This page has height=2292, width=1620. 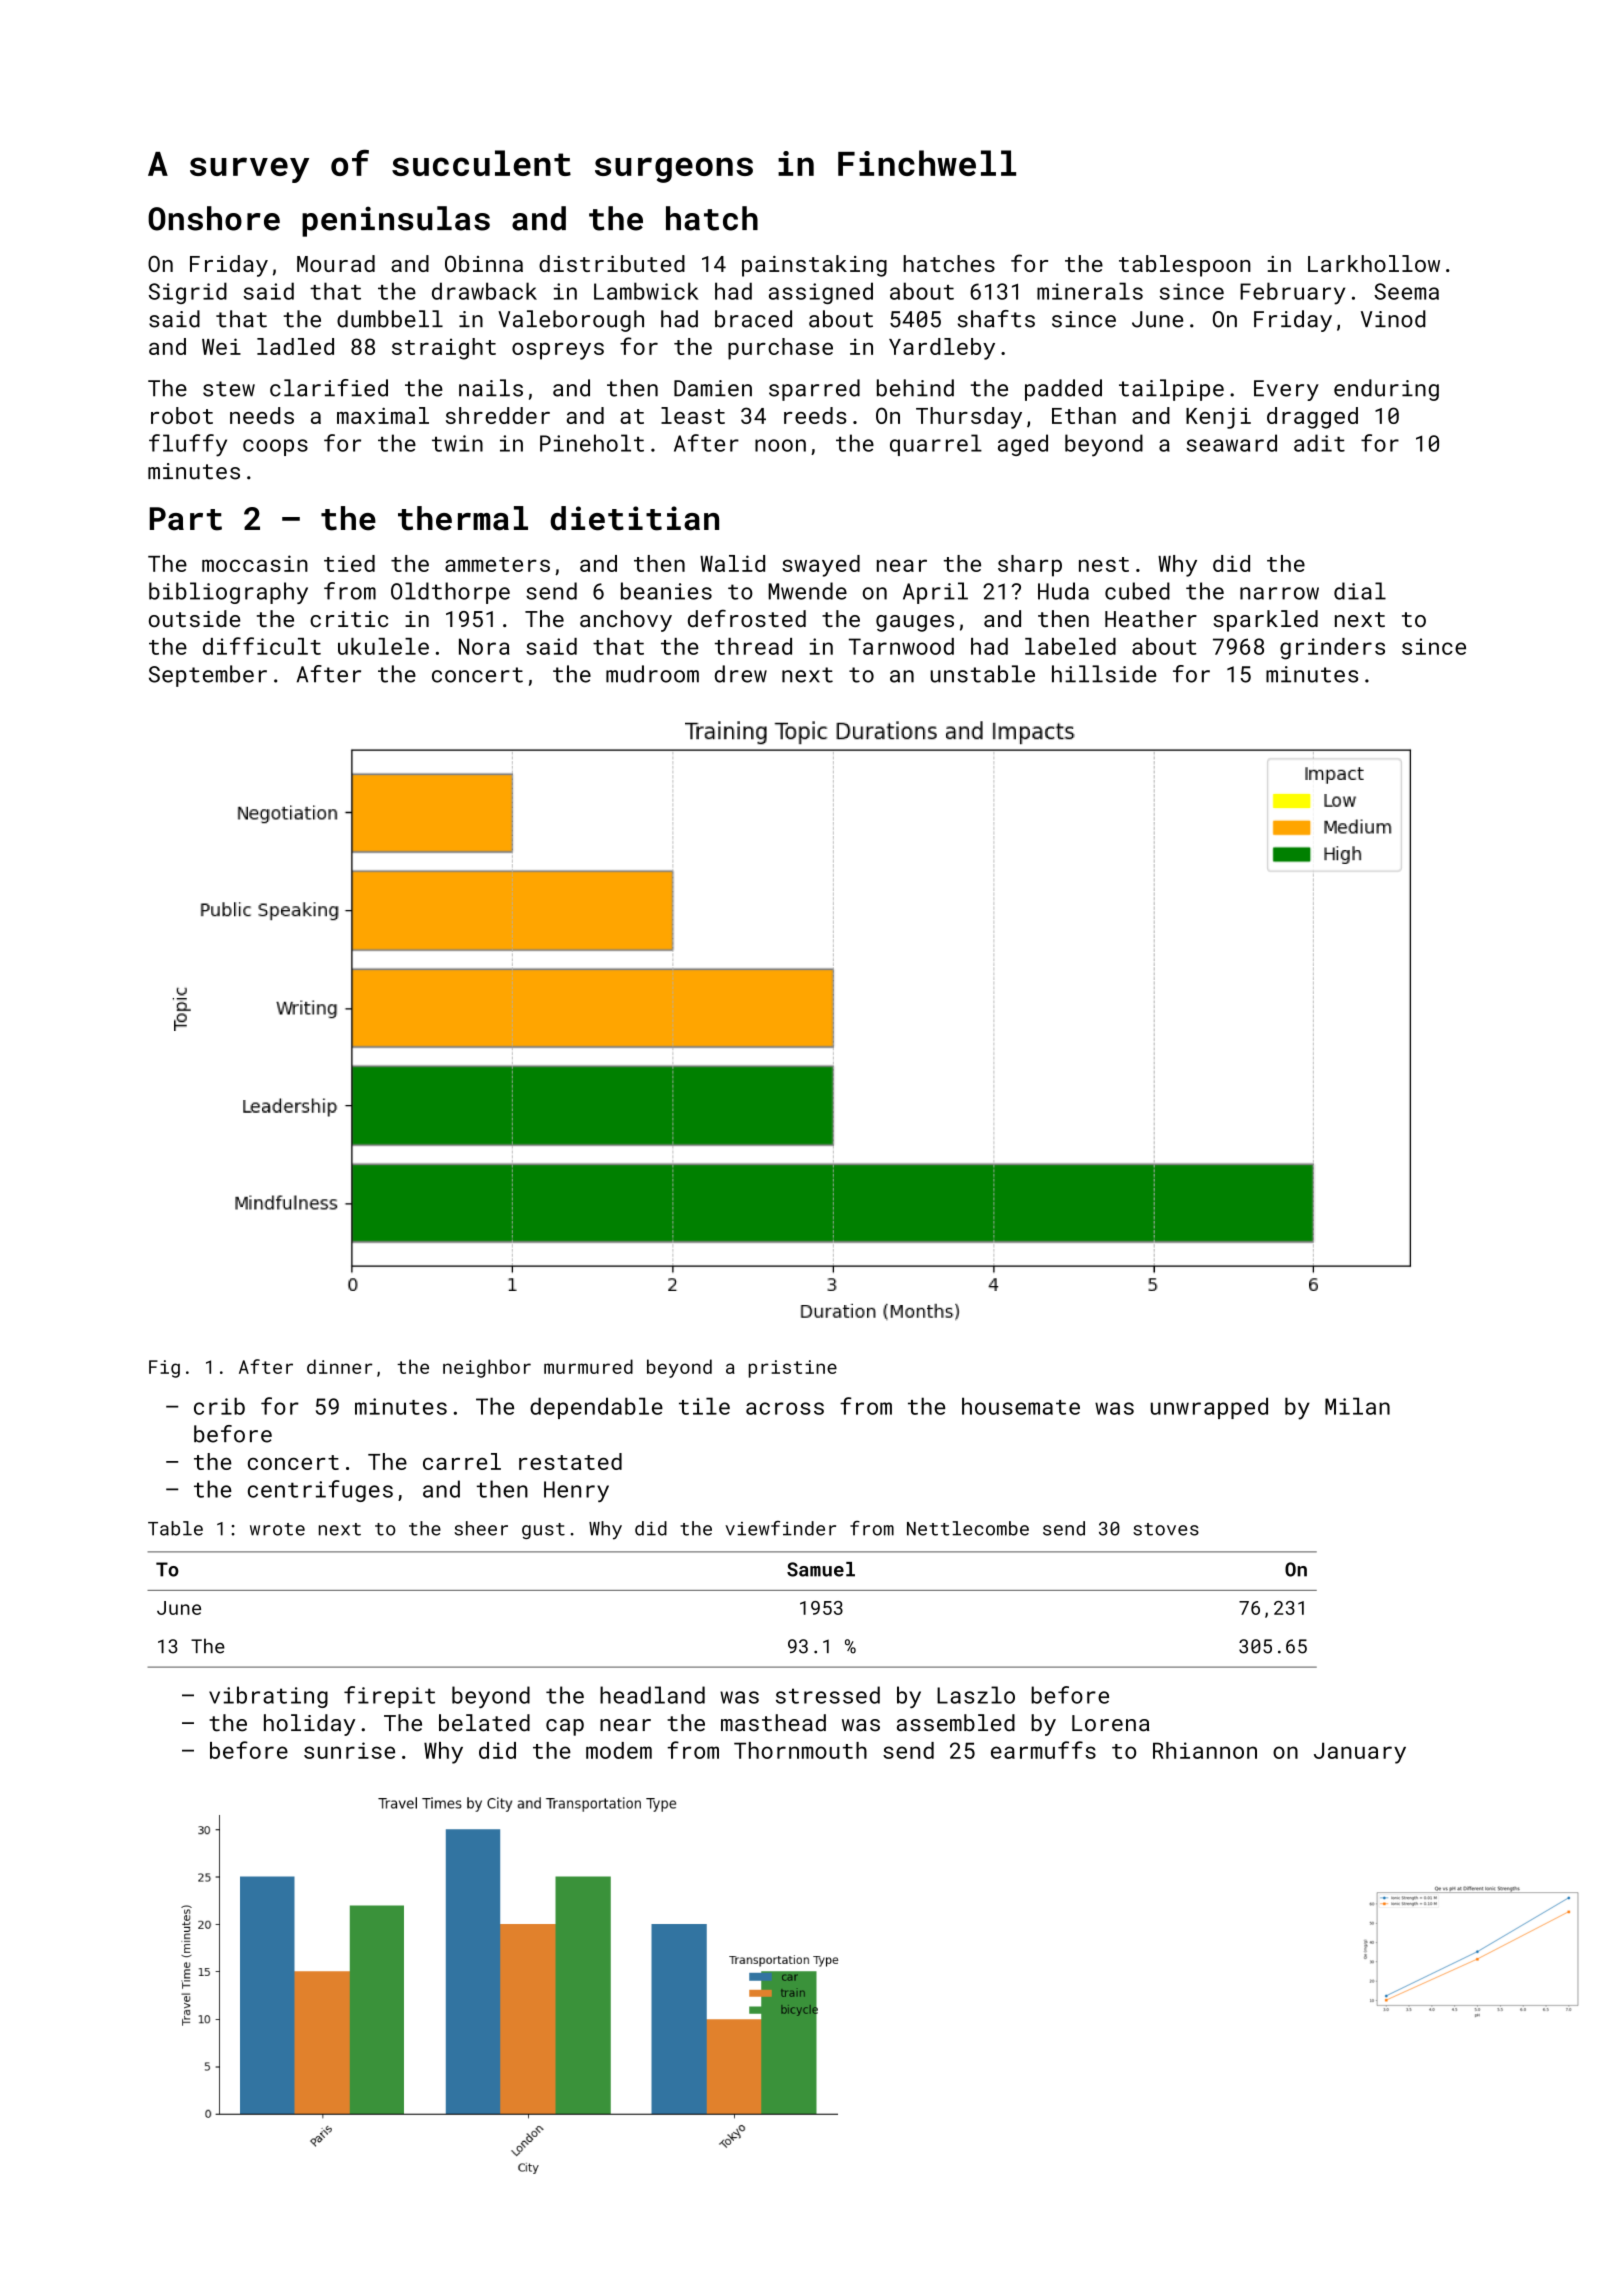 What do you see at coordinates (214, 218) in the page?
I see `Onshore` at bounding box center [214, 218].
